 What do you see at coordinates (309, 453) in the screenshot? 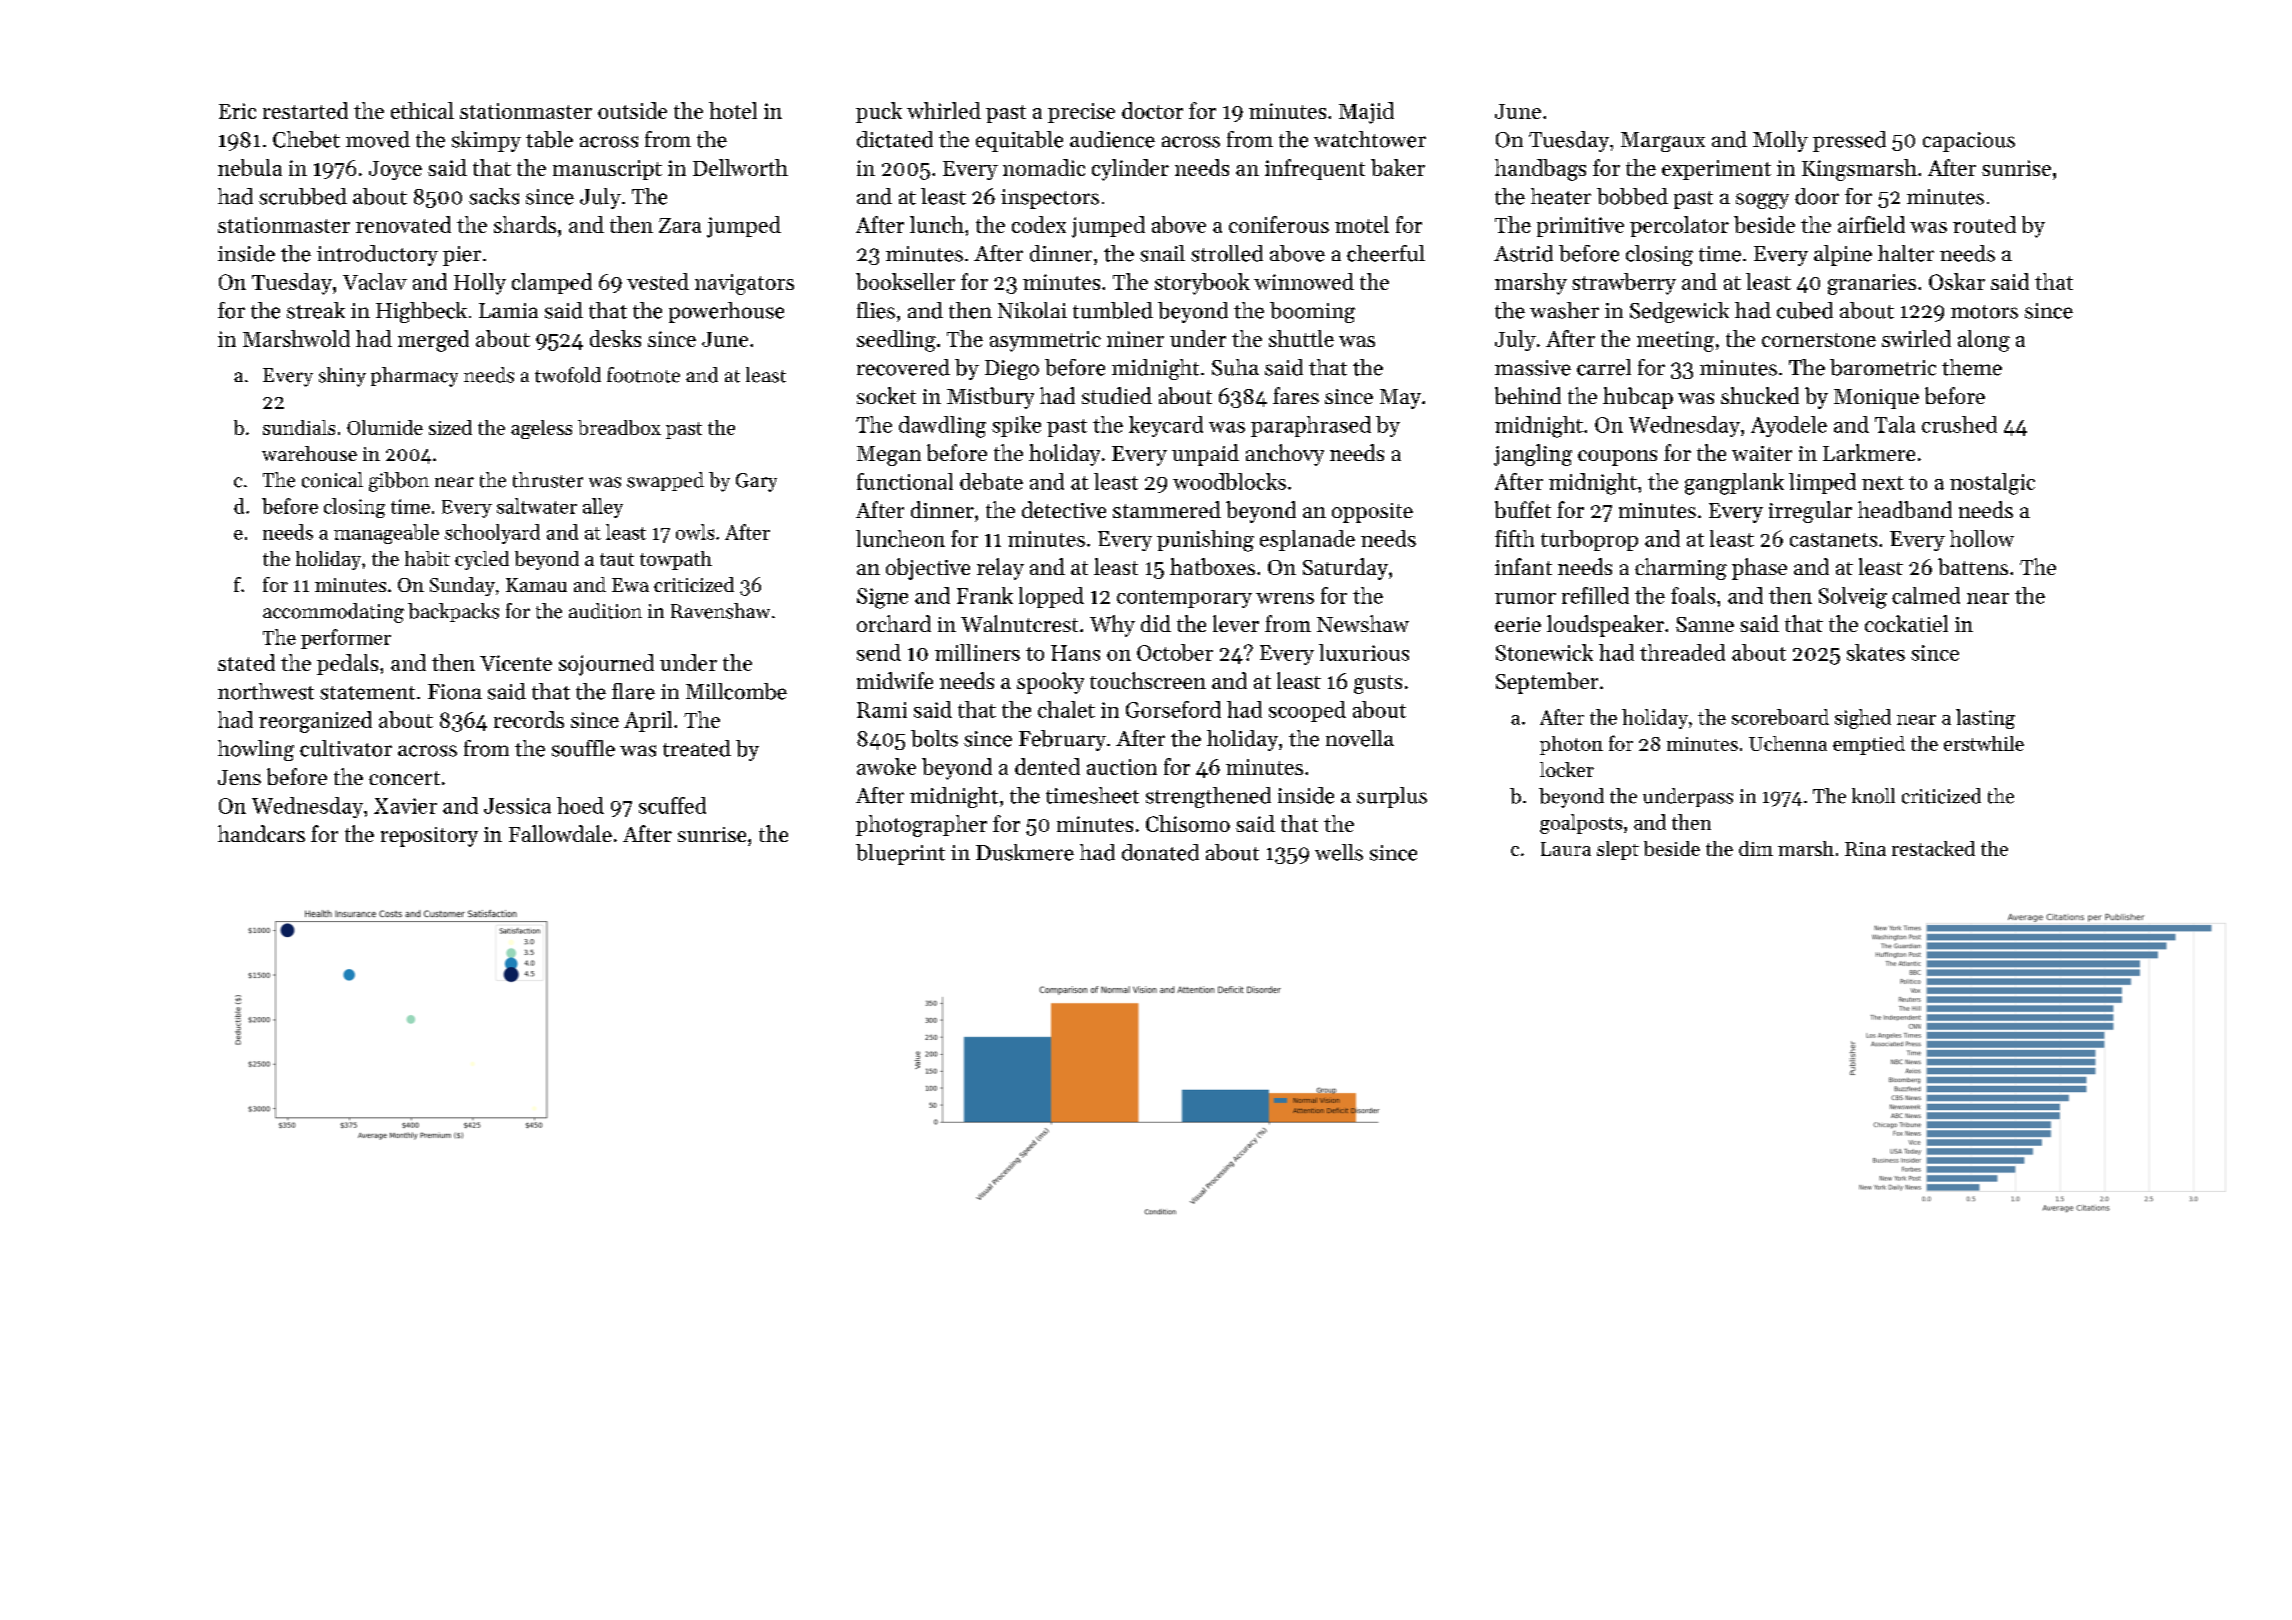
I see `warehouse` at bounding box center [309, 453].
